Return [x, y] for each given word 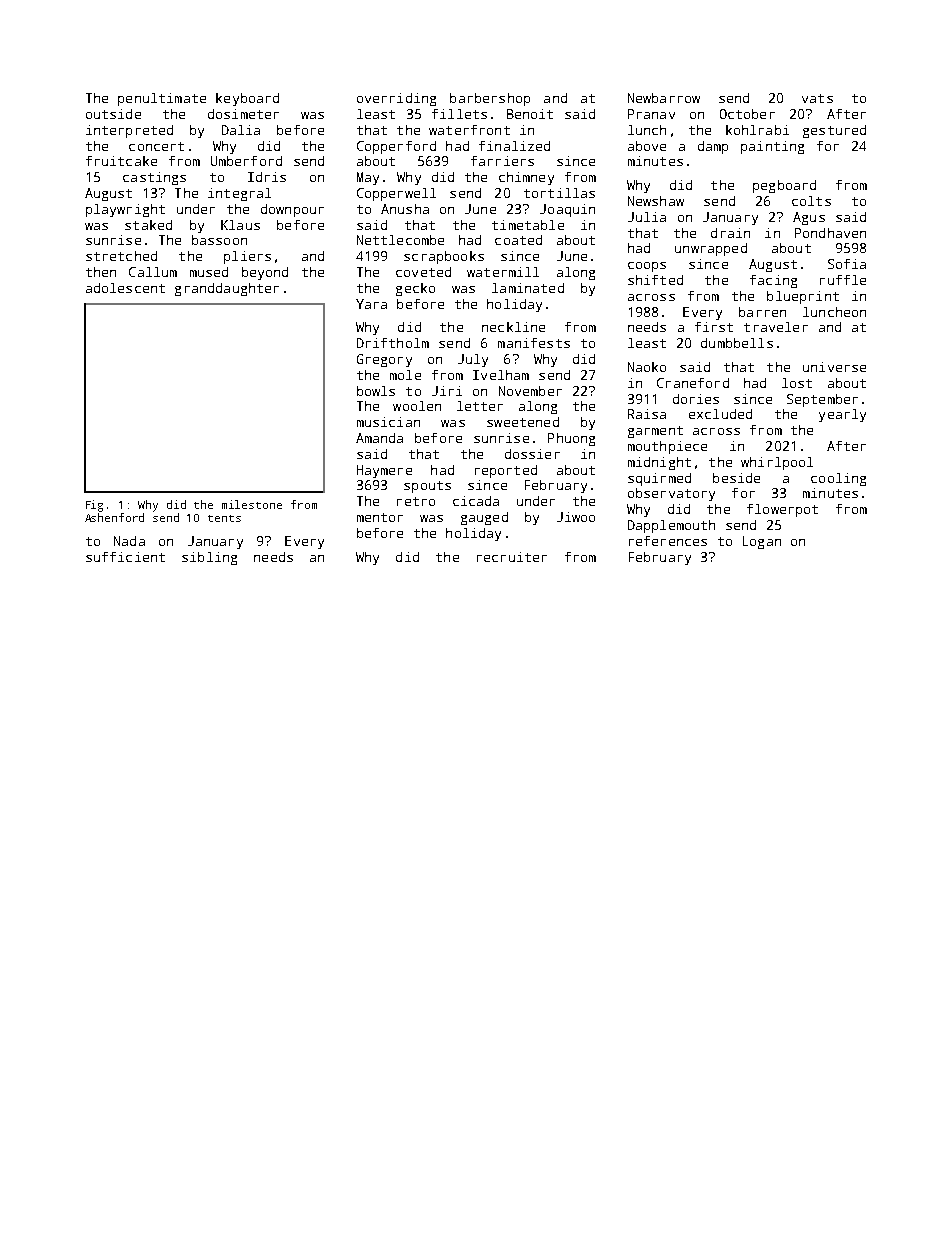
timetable [528, 225]
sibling [209, 558]
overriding [396, 99]
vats [817, 98]
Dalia [241, 130]
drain [730, 233]
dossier [532, 454]
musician [388, 422]
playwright [125, 210]
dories [696, 399]
